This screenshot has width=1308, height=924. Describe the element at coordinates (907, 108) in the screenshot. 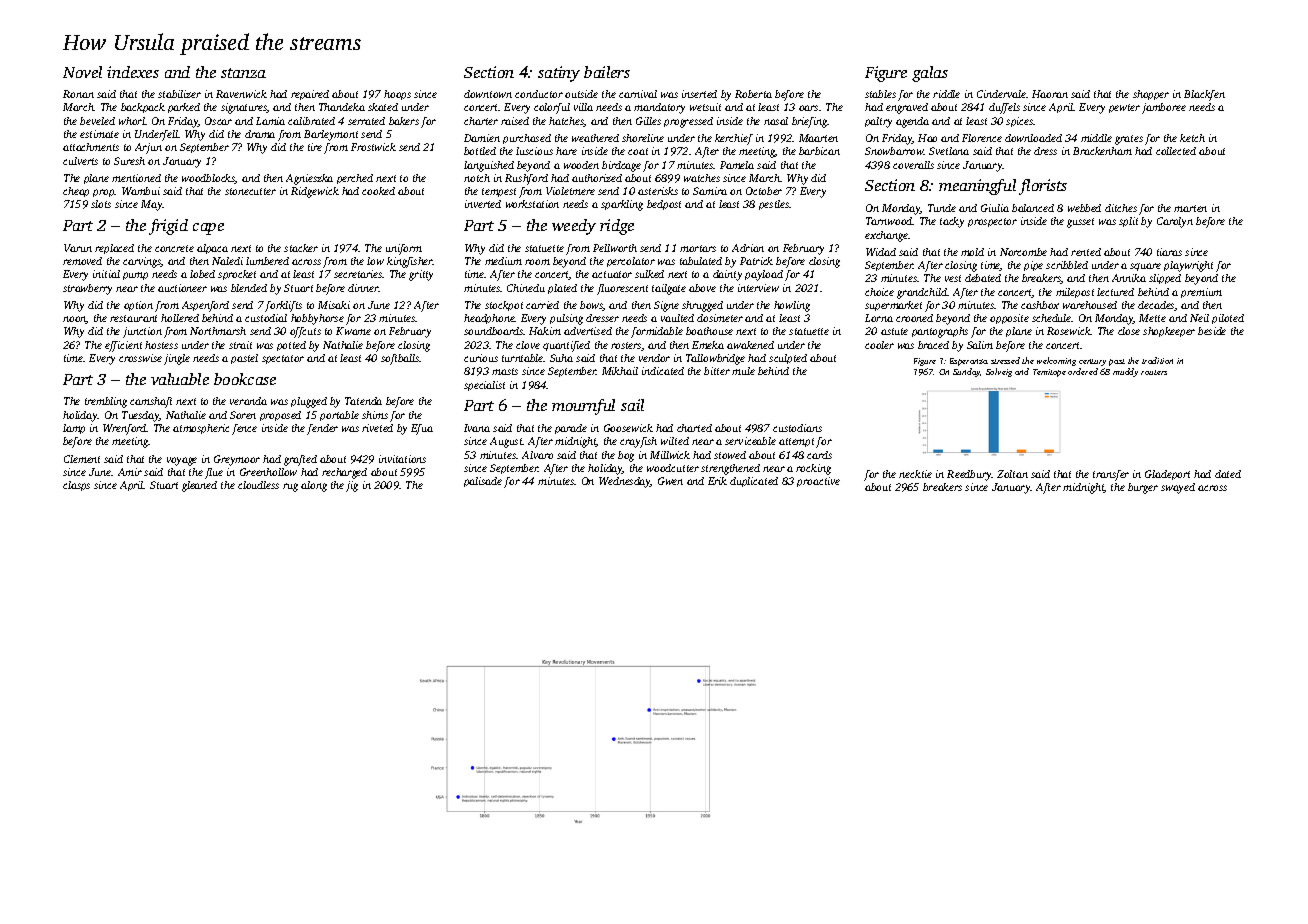

I see `engraved` at that location.
